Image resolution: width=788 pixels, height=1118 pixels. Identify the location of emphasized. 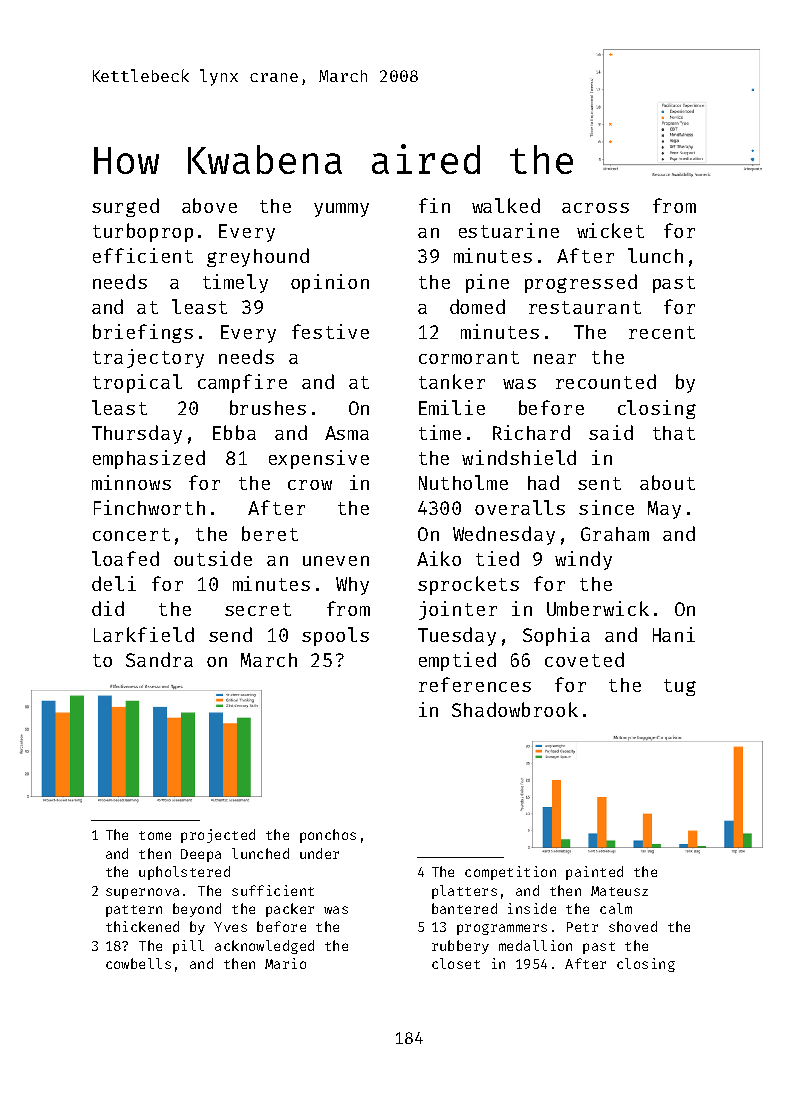
(149, 459).
